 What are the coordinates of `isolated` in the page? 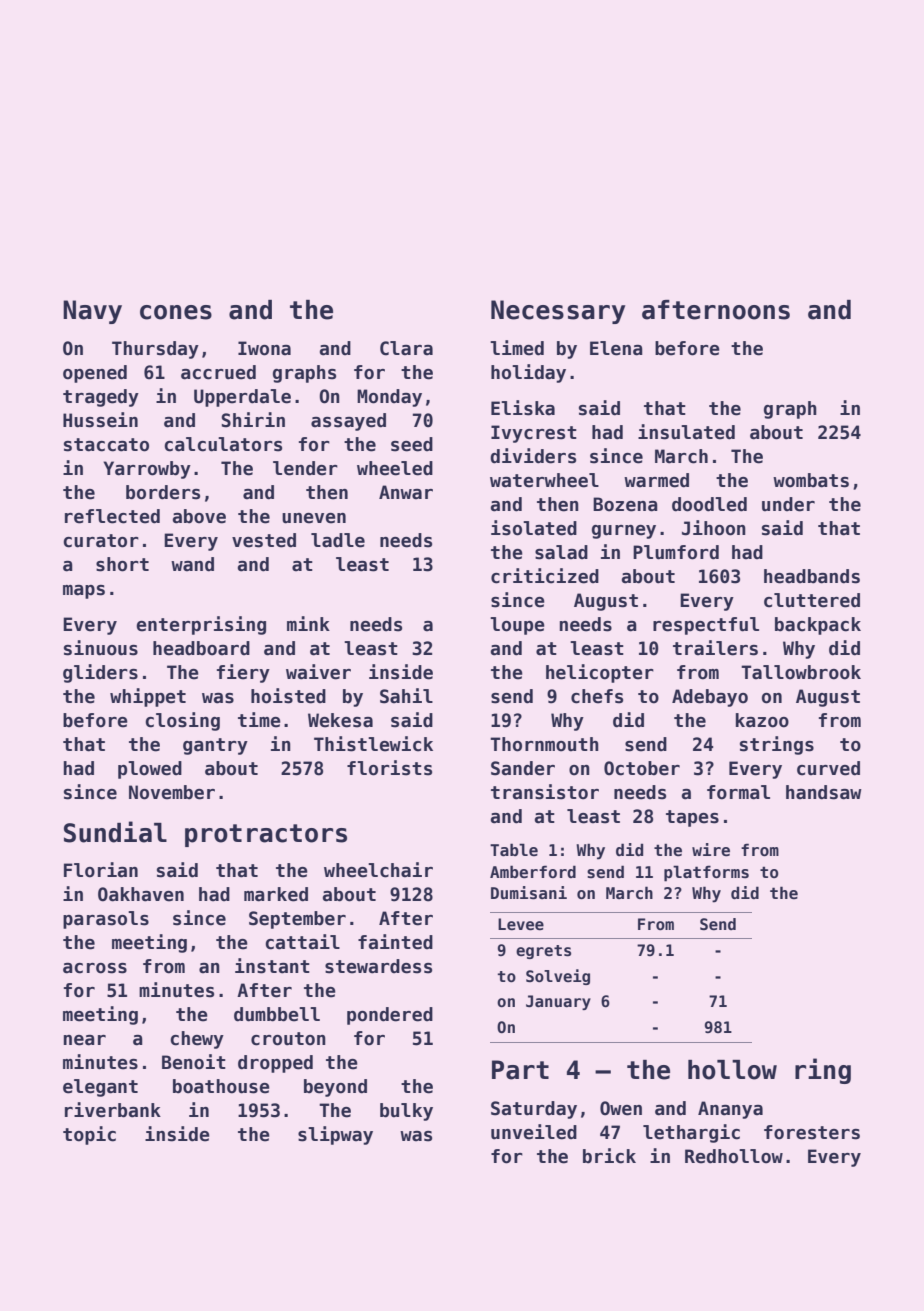 It's located at (534, 528).
